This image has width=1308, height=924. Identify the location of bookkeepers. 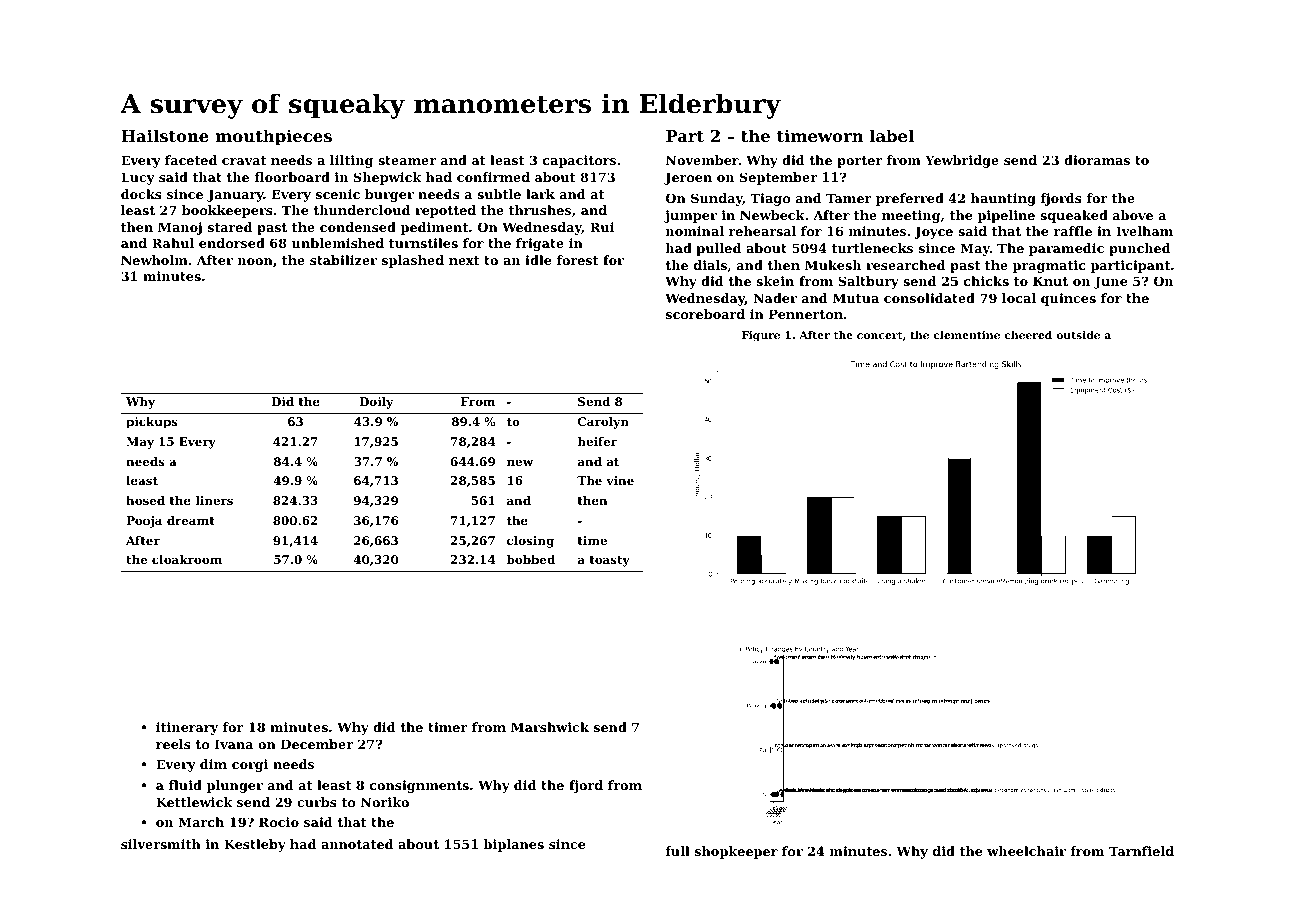
(227, 211).
